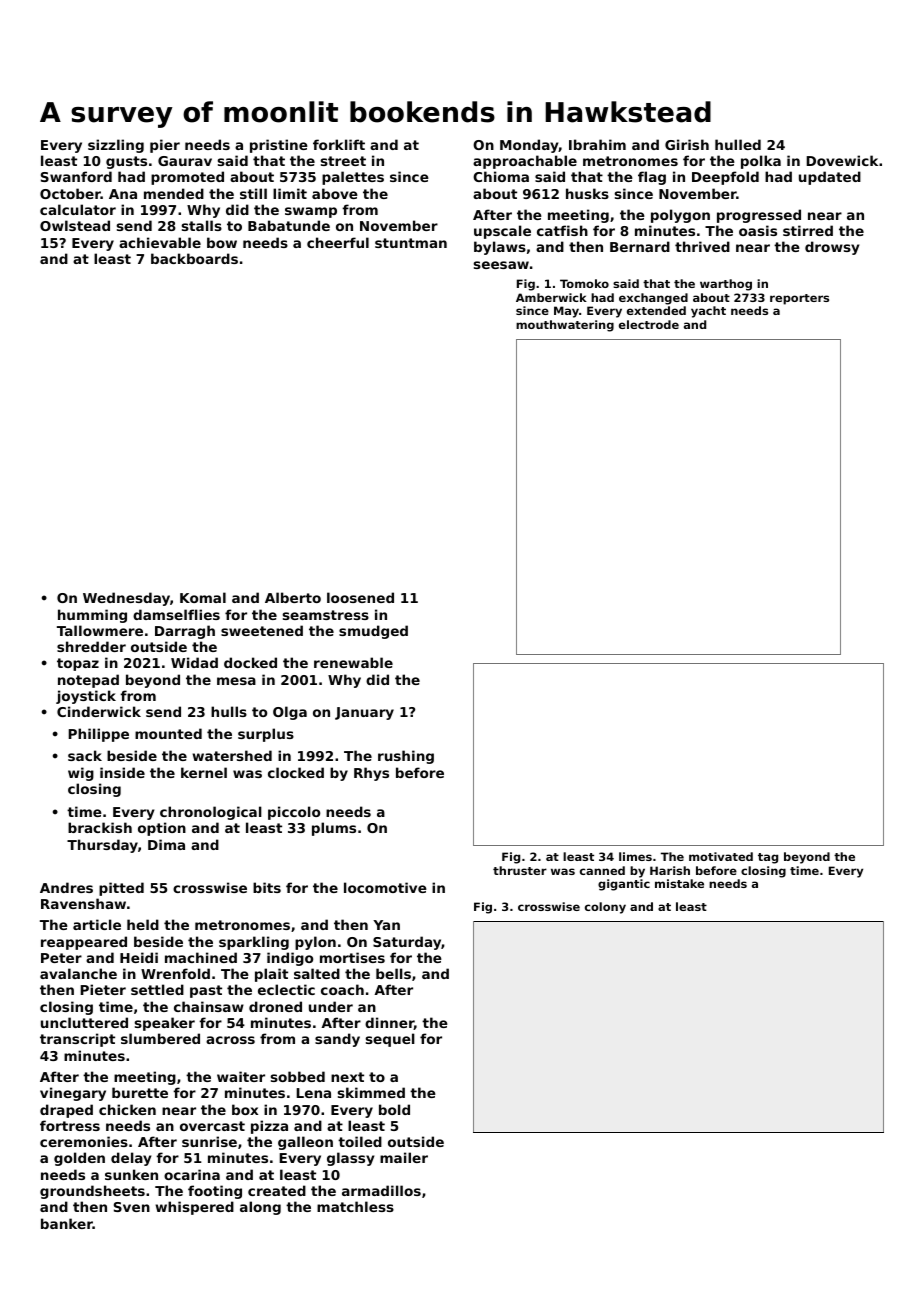 The height and width of the screenshot is (1308, 924). I want to click on stuntman, so click(411, 243).
